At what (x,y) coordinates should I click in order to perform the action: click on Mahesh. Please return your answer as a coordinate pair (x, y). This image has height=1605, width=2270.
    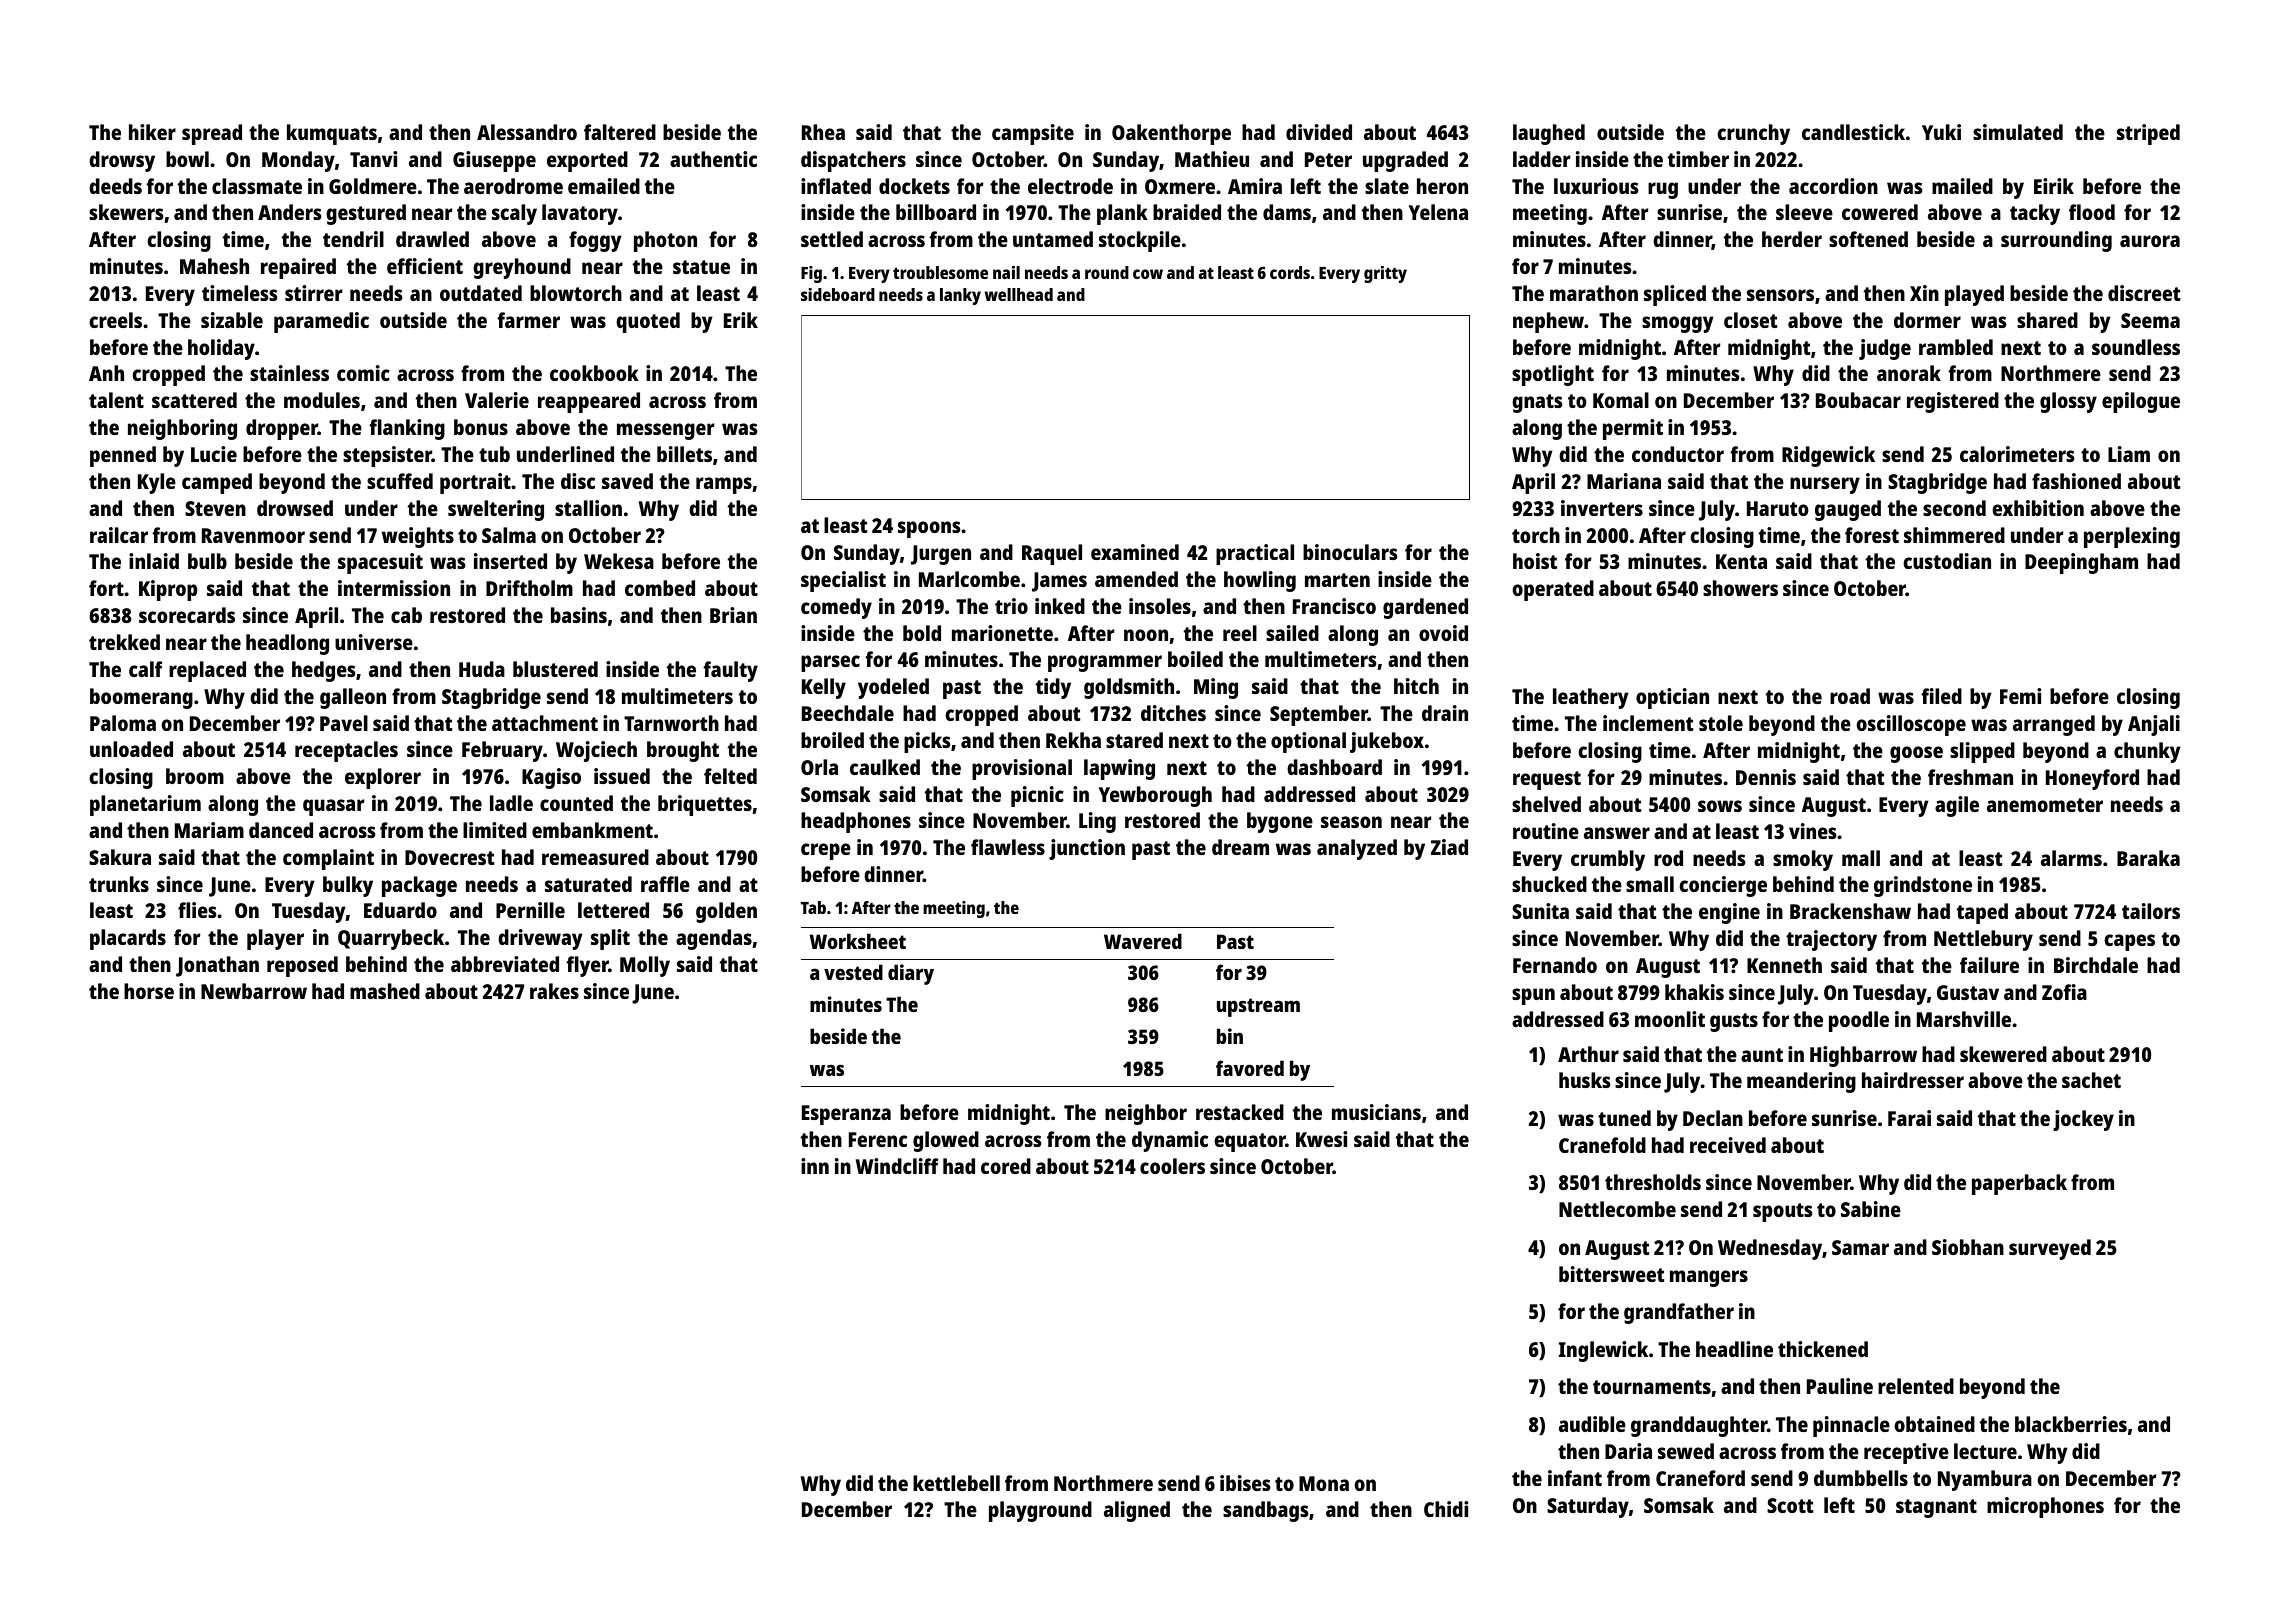
    Looking at the image, I should click on (214, 266).
